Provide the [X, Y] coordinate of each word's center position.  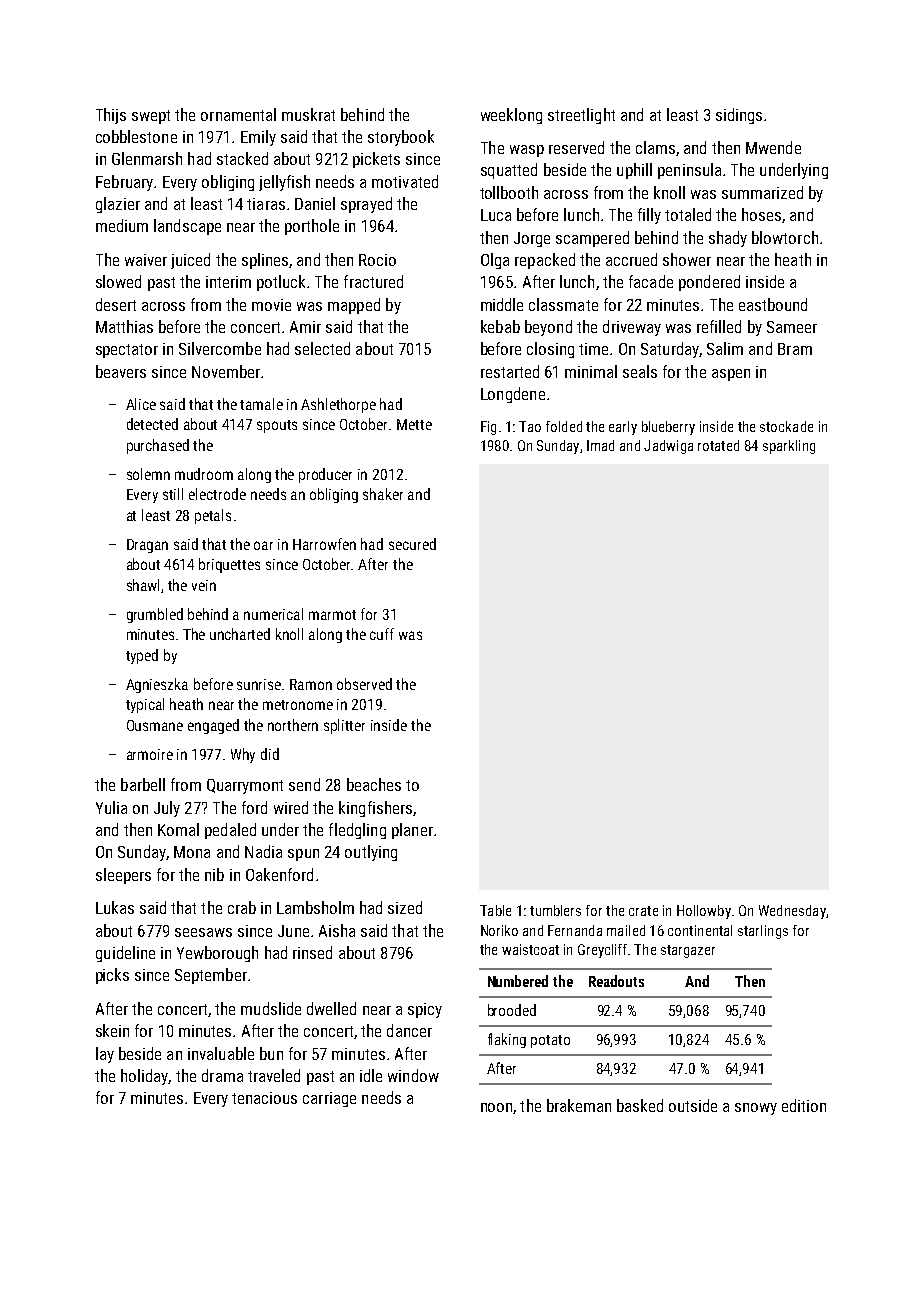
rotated [718, 445]
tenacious [264, 1098]
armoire [150, 754]
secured [412, 544]
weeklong [511, 116]
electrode [217, 494]
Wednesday [792, 912]
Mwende [773, 147]
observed [364, 684]
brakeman [579, 1105]
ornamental [238, 114]
